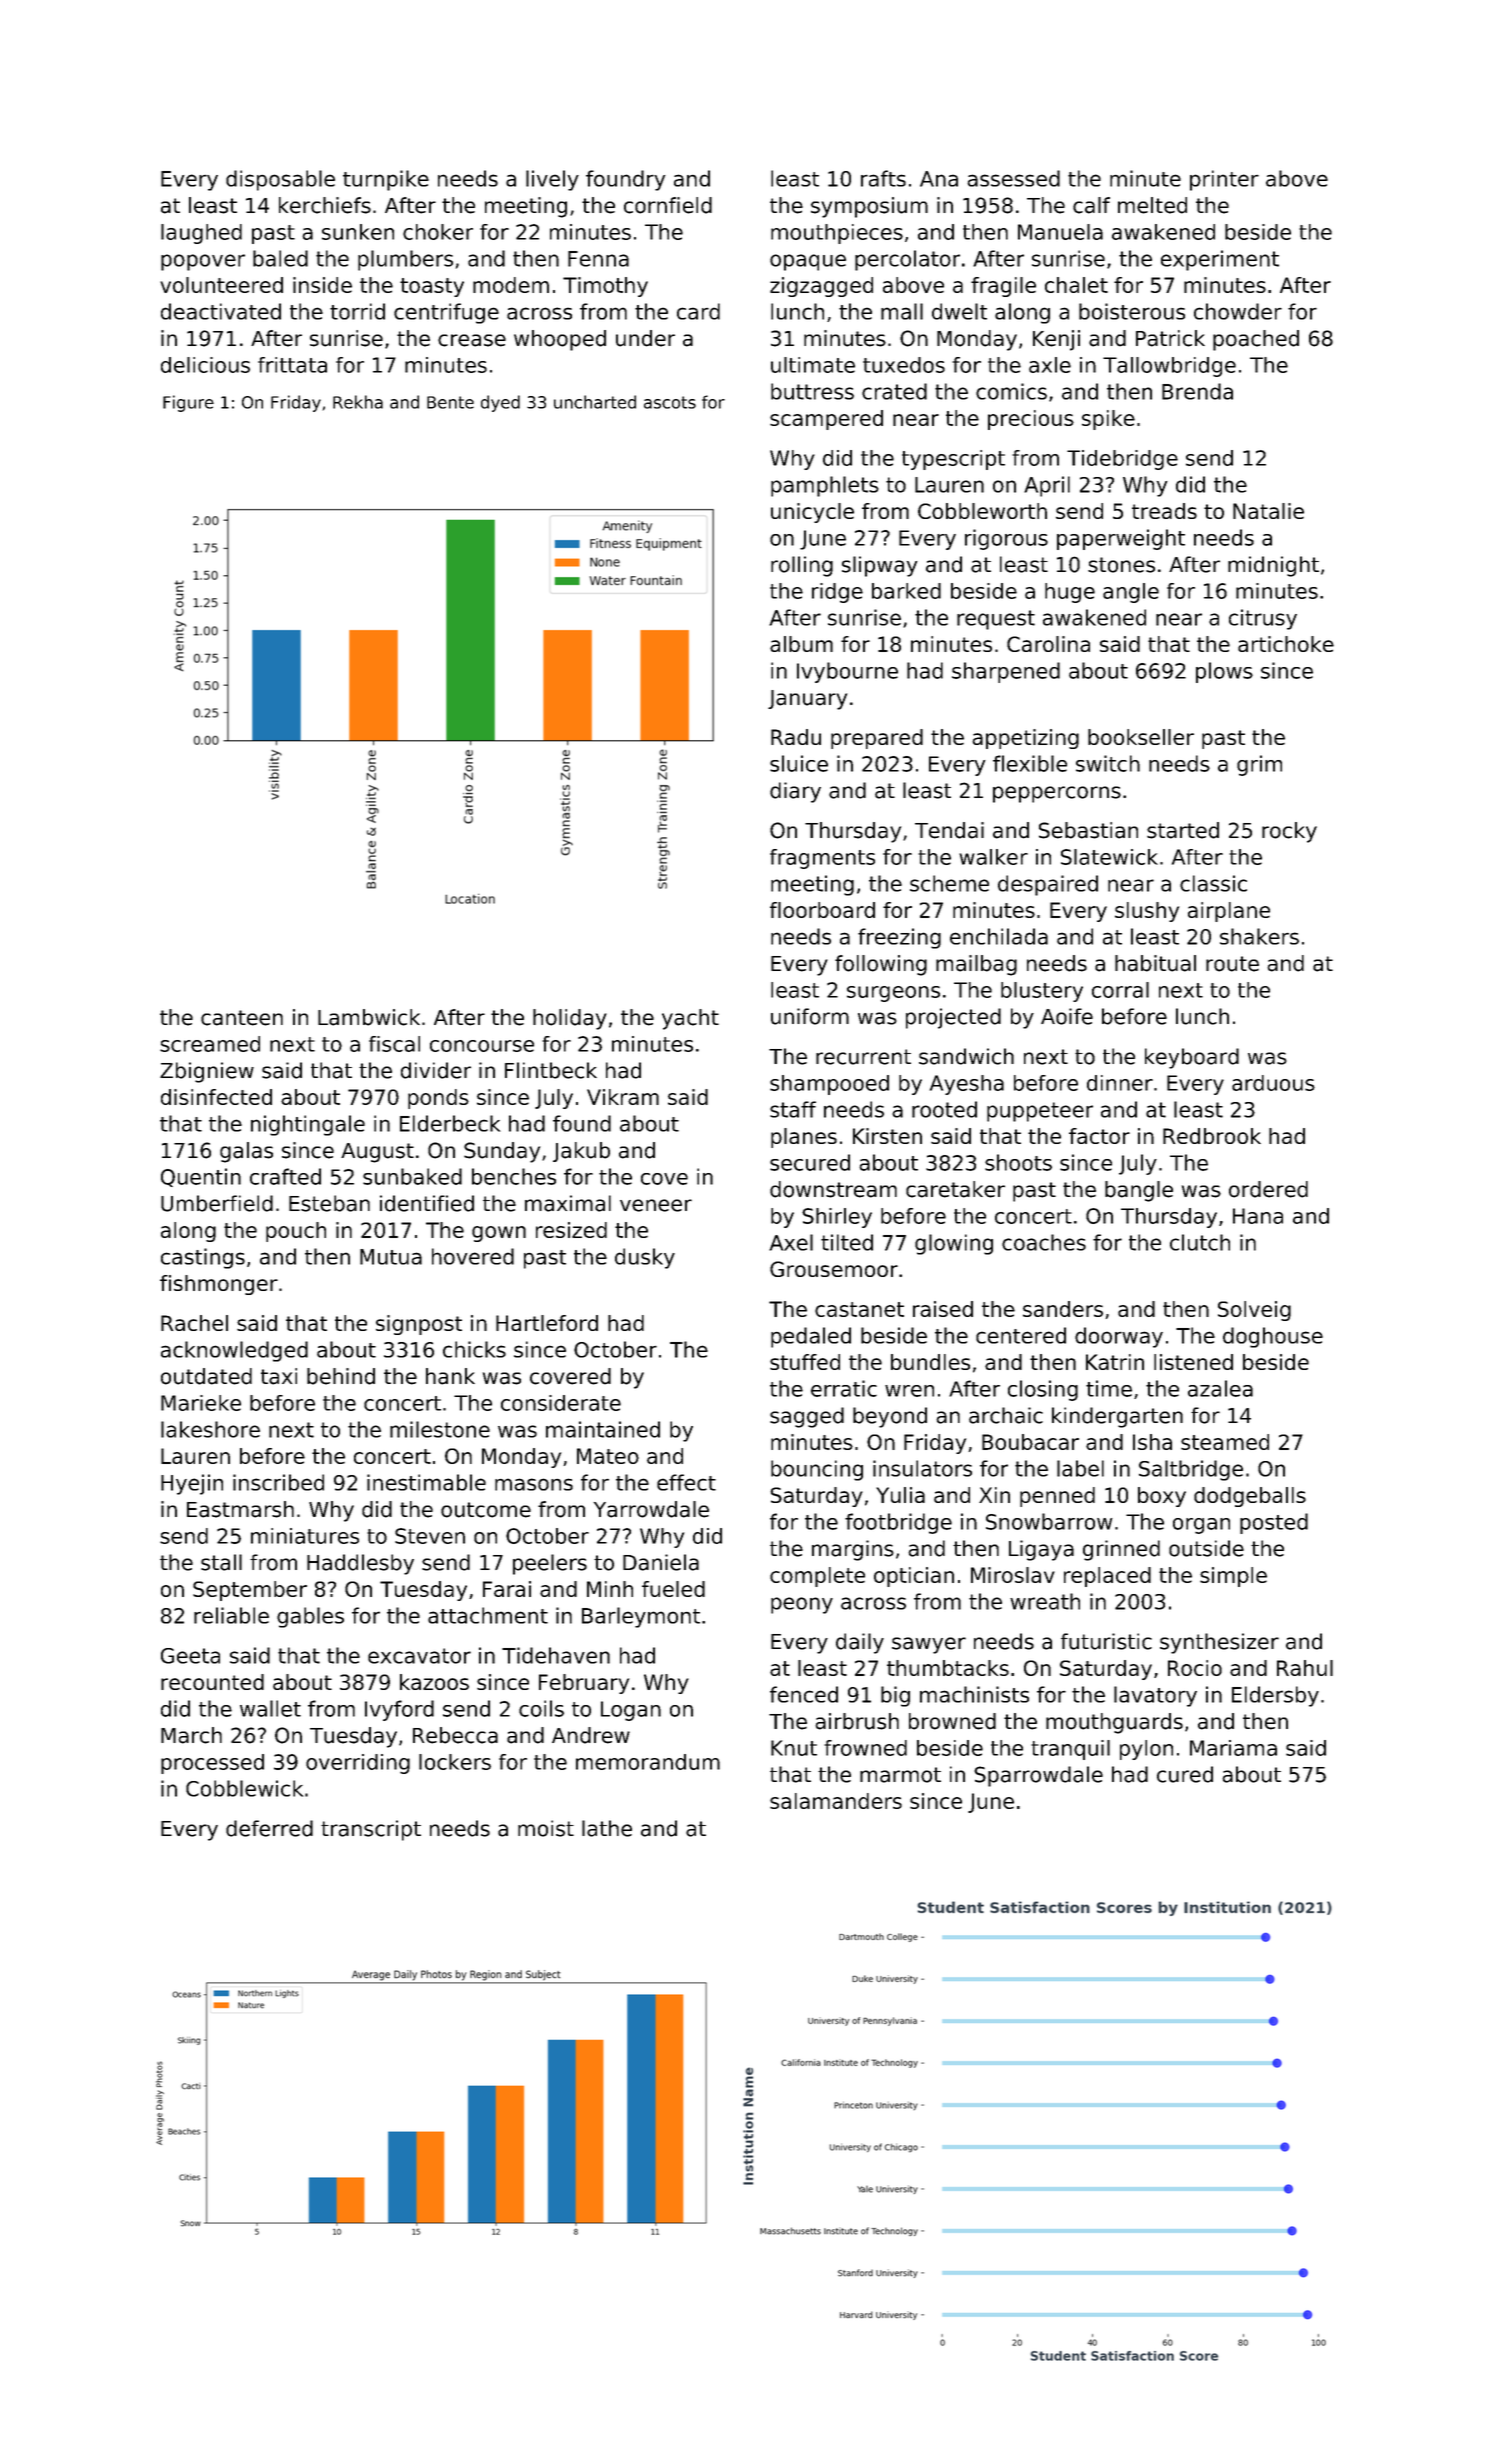 The image size is (1496, 2464). What do you see at coordinates (203, 262) in the screenshot?
I see `popover` at bounding box center [203, 262].
